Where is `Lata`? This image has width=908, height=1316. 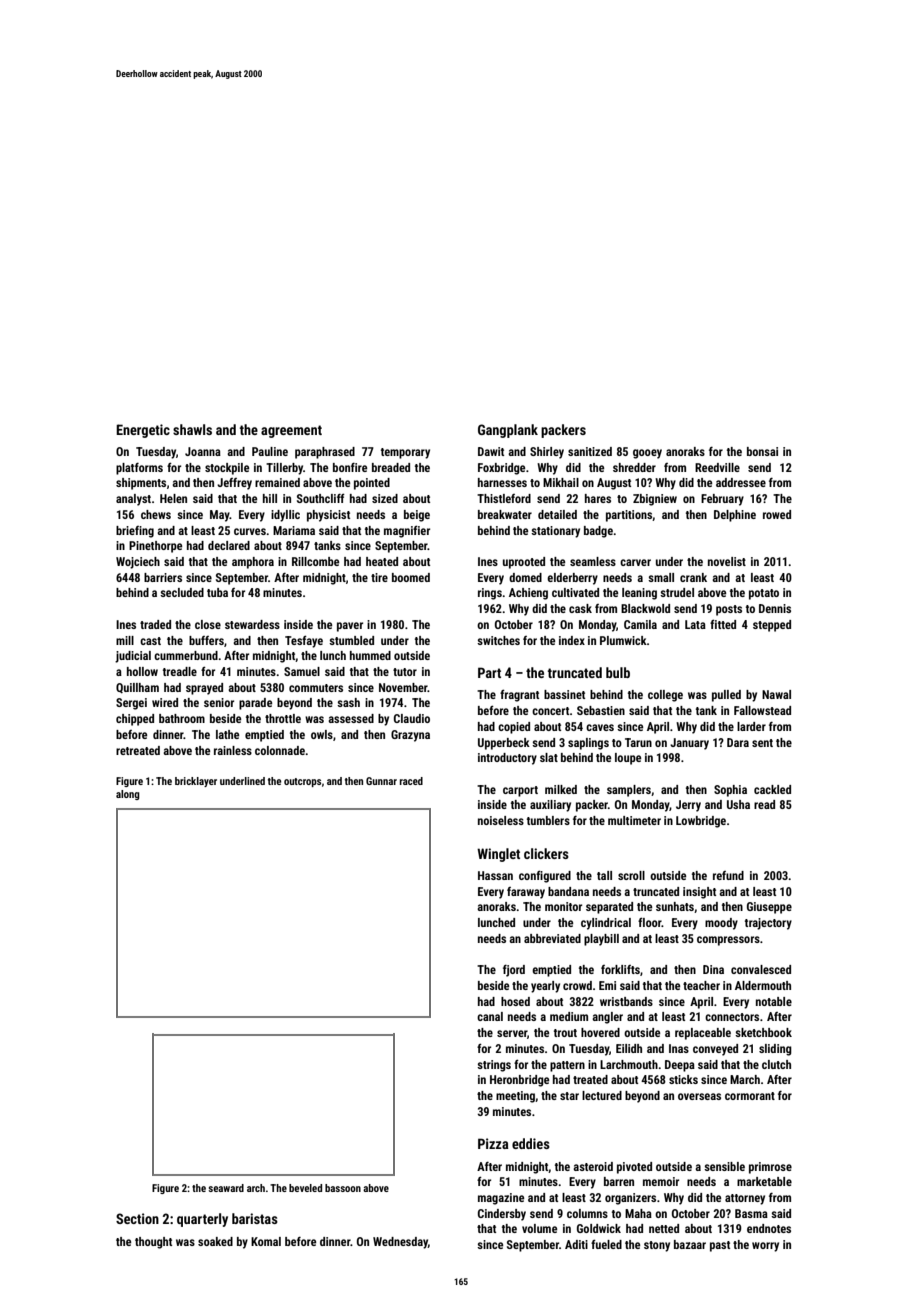 Lata is located at coordinates (695, 624).
